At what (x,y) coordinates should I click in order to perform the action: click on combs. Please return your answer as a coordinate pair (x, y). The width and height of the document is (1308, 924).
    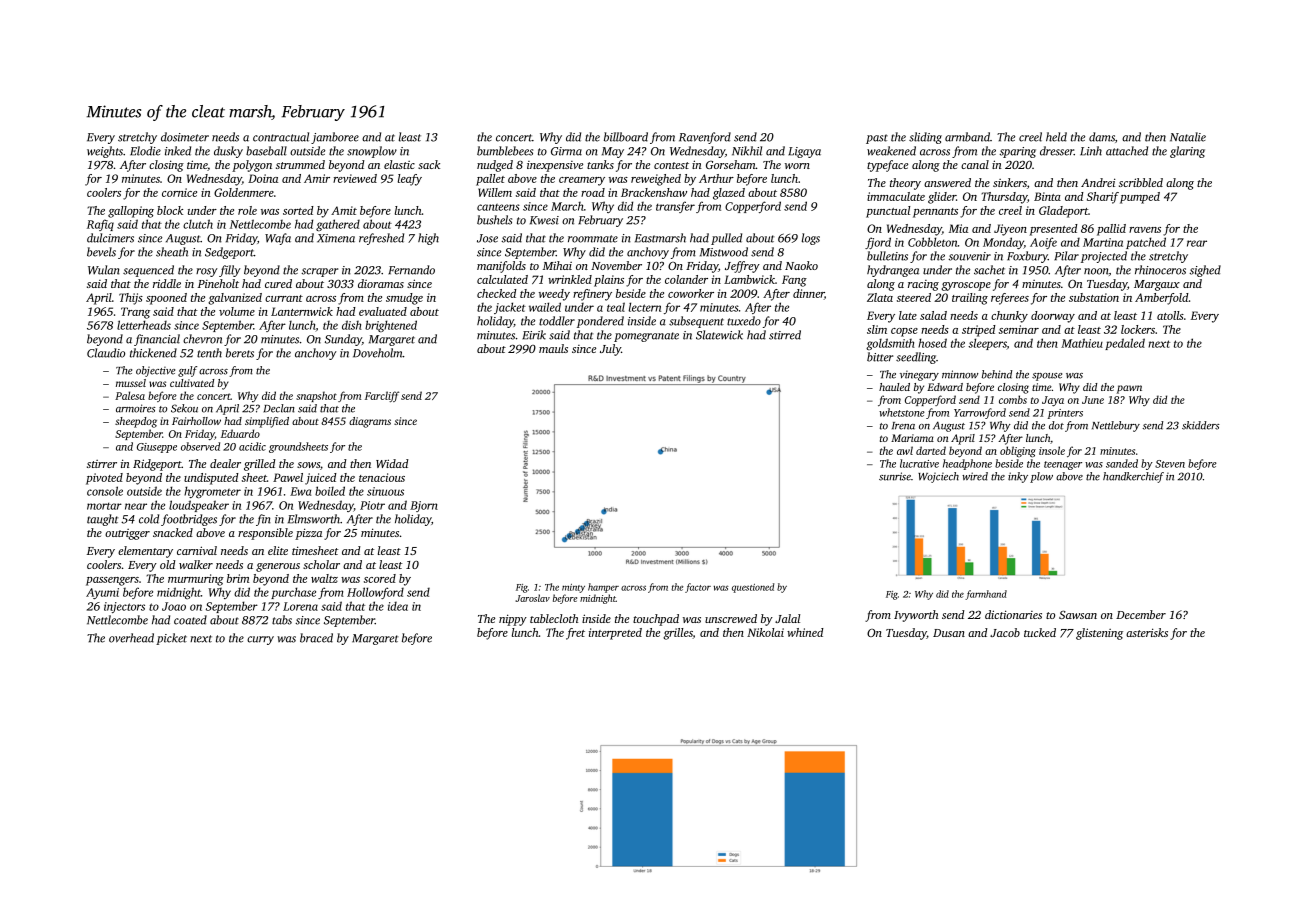
    Looking at the image, I should click on (1013, 399).
